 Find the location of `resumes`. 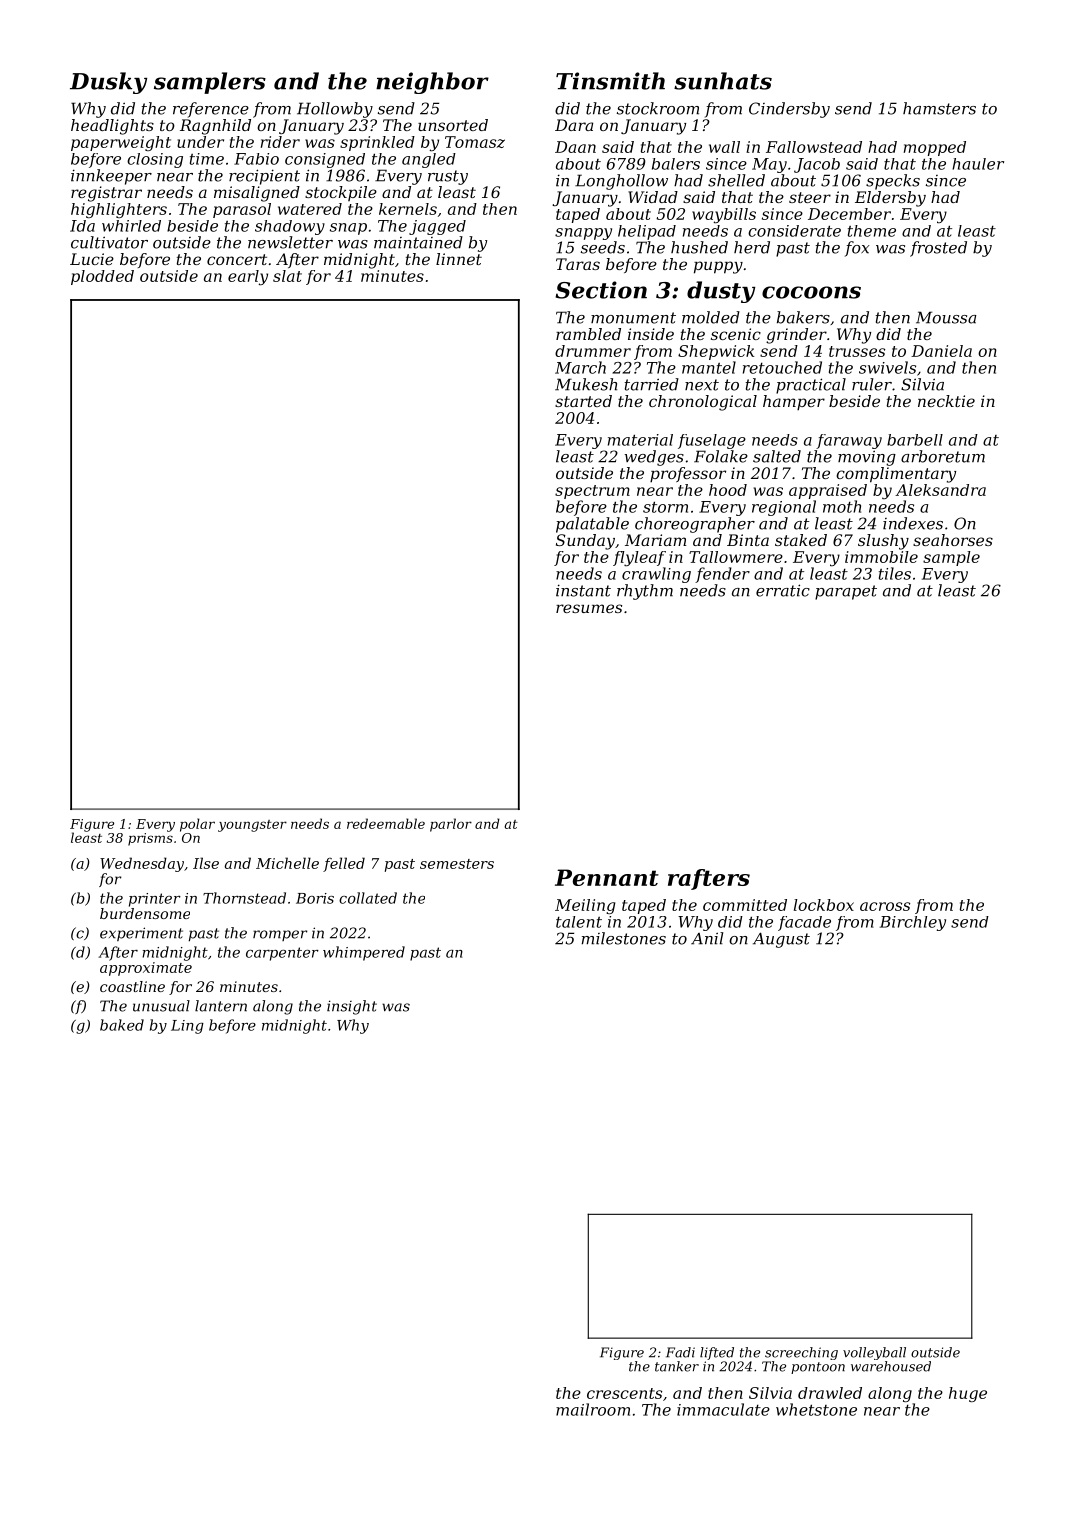

resumes is located at coordinates (589, 608).
